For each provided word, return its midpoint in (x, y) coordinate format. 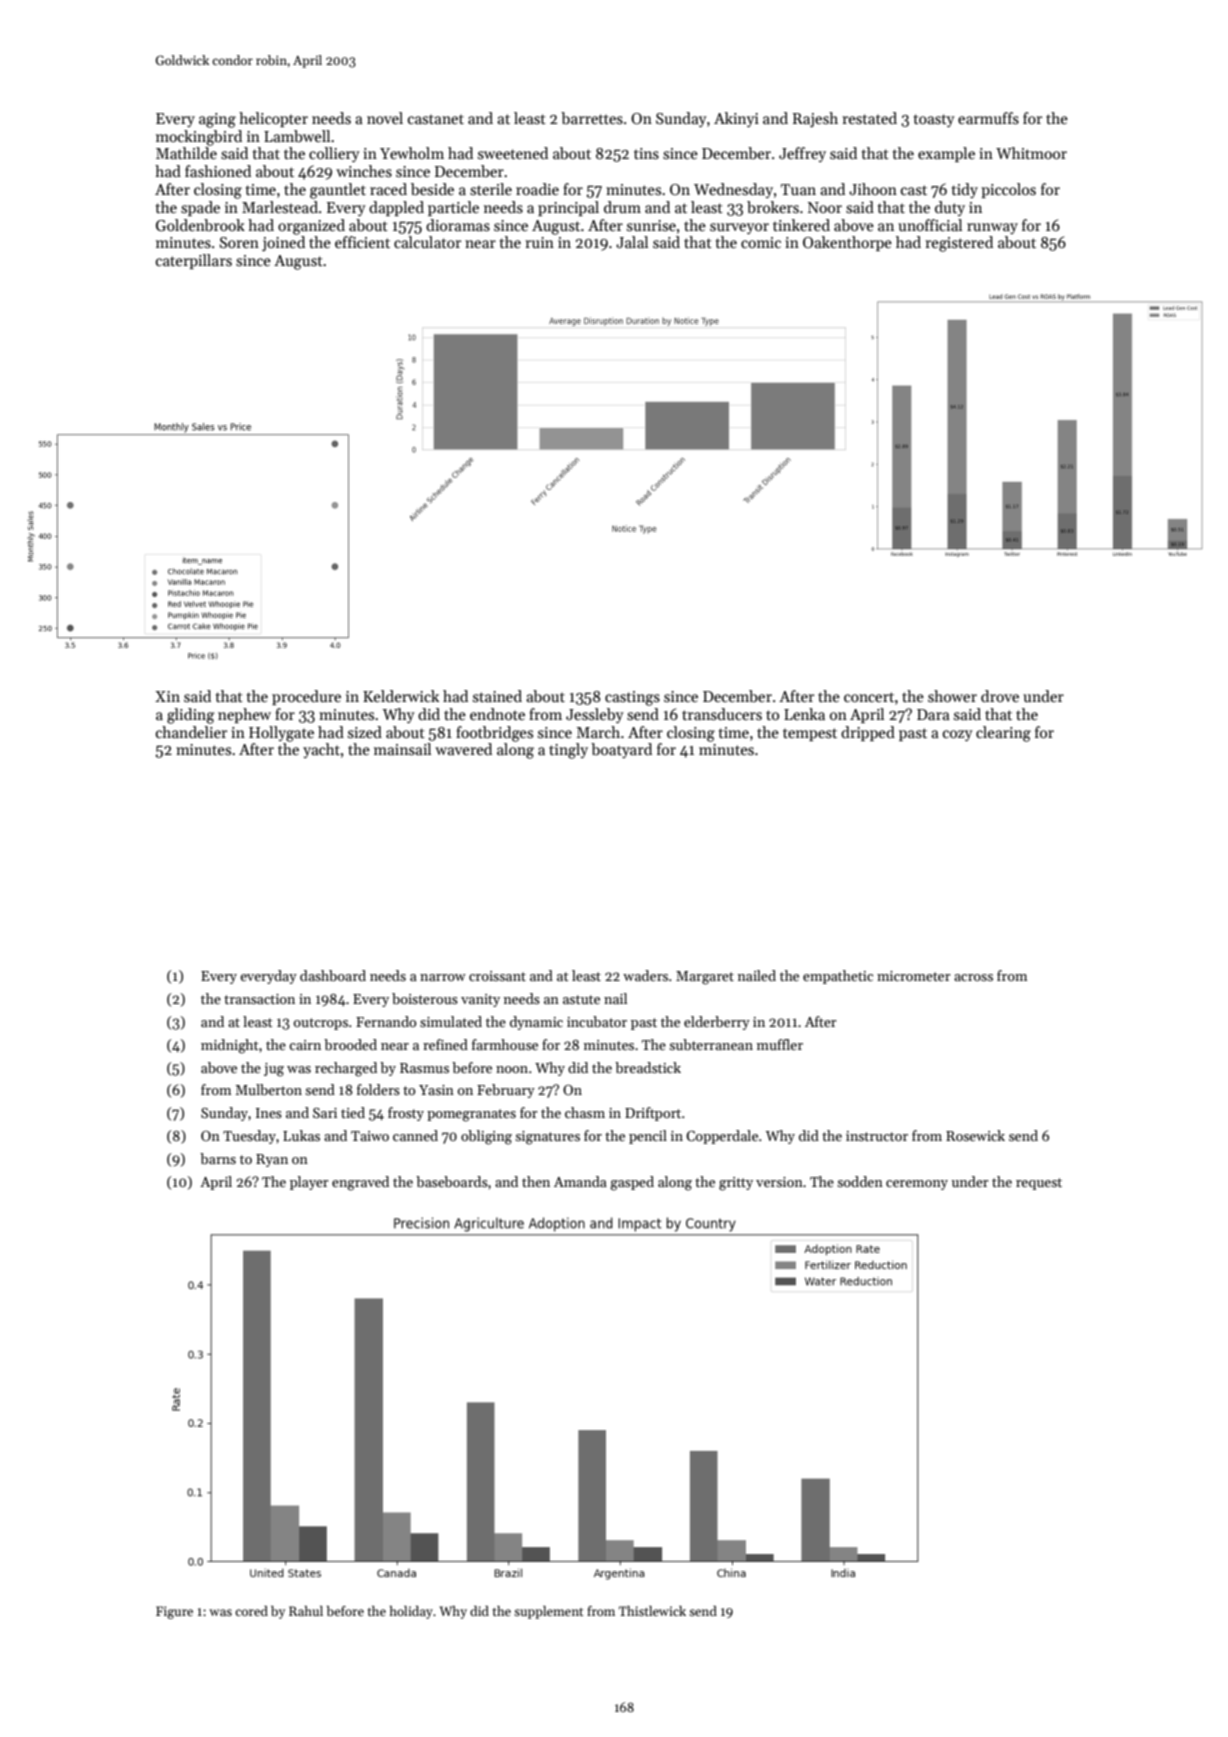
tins (646, 153)
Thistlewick (652, 1611)
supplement (549, 1612)
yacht (321, 750)
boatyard (621, 750)
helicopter (273, 119)
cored (251, 1611)
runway (992, 228)
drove (1000, 696)
